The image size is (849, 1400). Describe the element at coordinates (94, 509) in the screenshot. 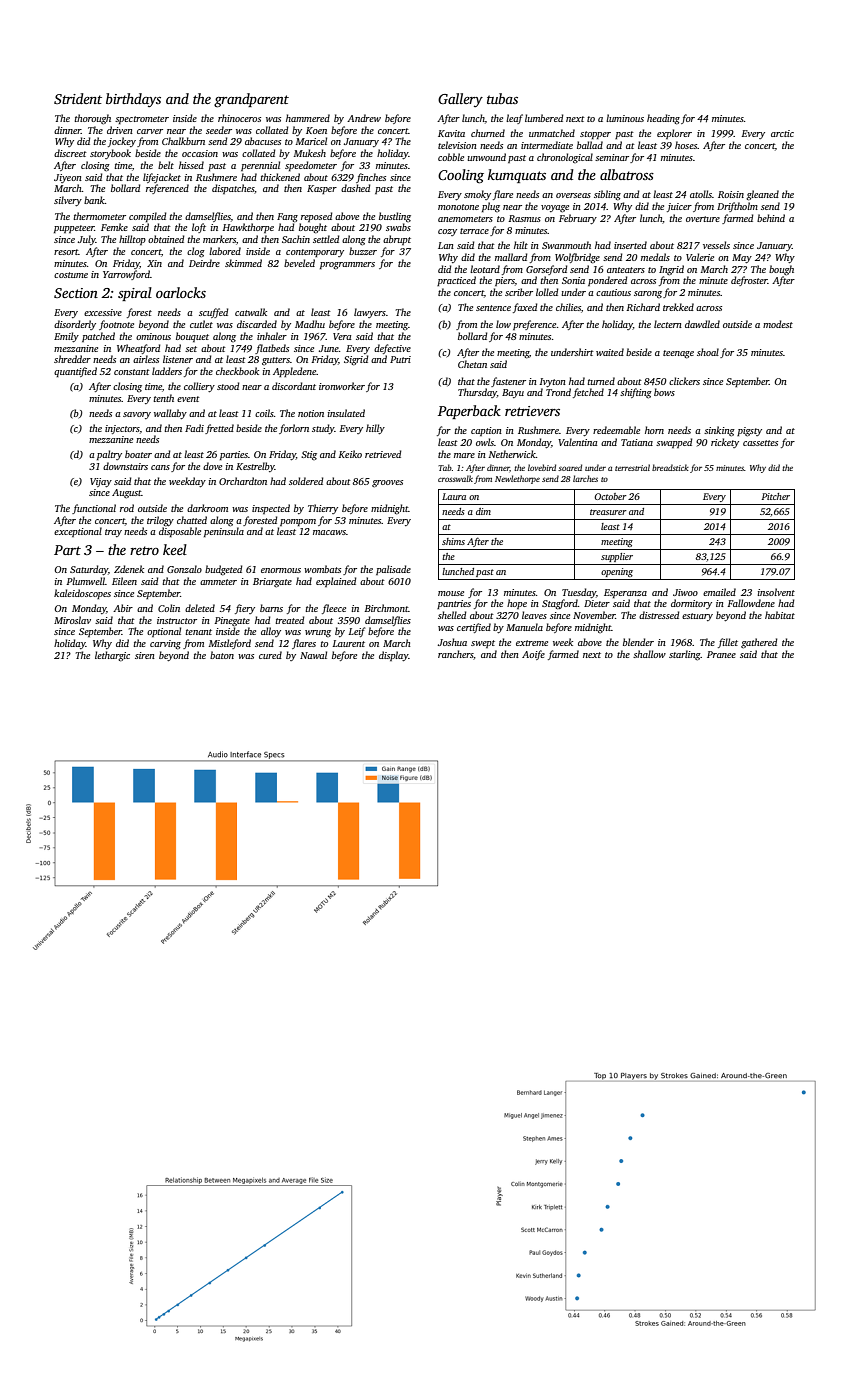

I see `functional` at that location.
